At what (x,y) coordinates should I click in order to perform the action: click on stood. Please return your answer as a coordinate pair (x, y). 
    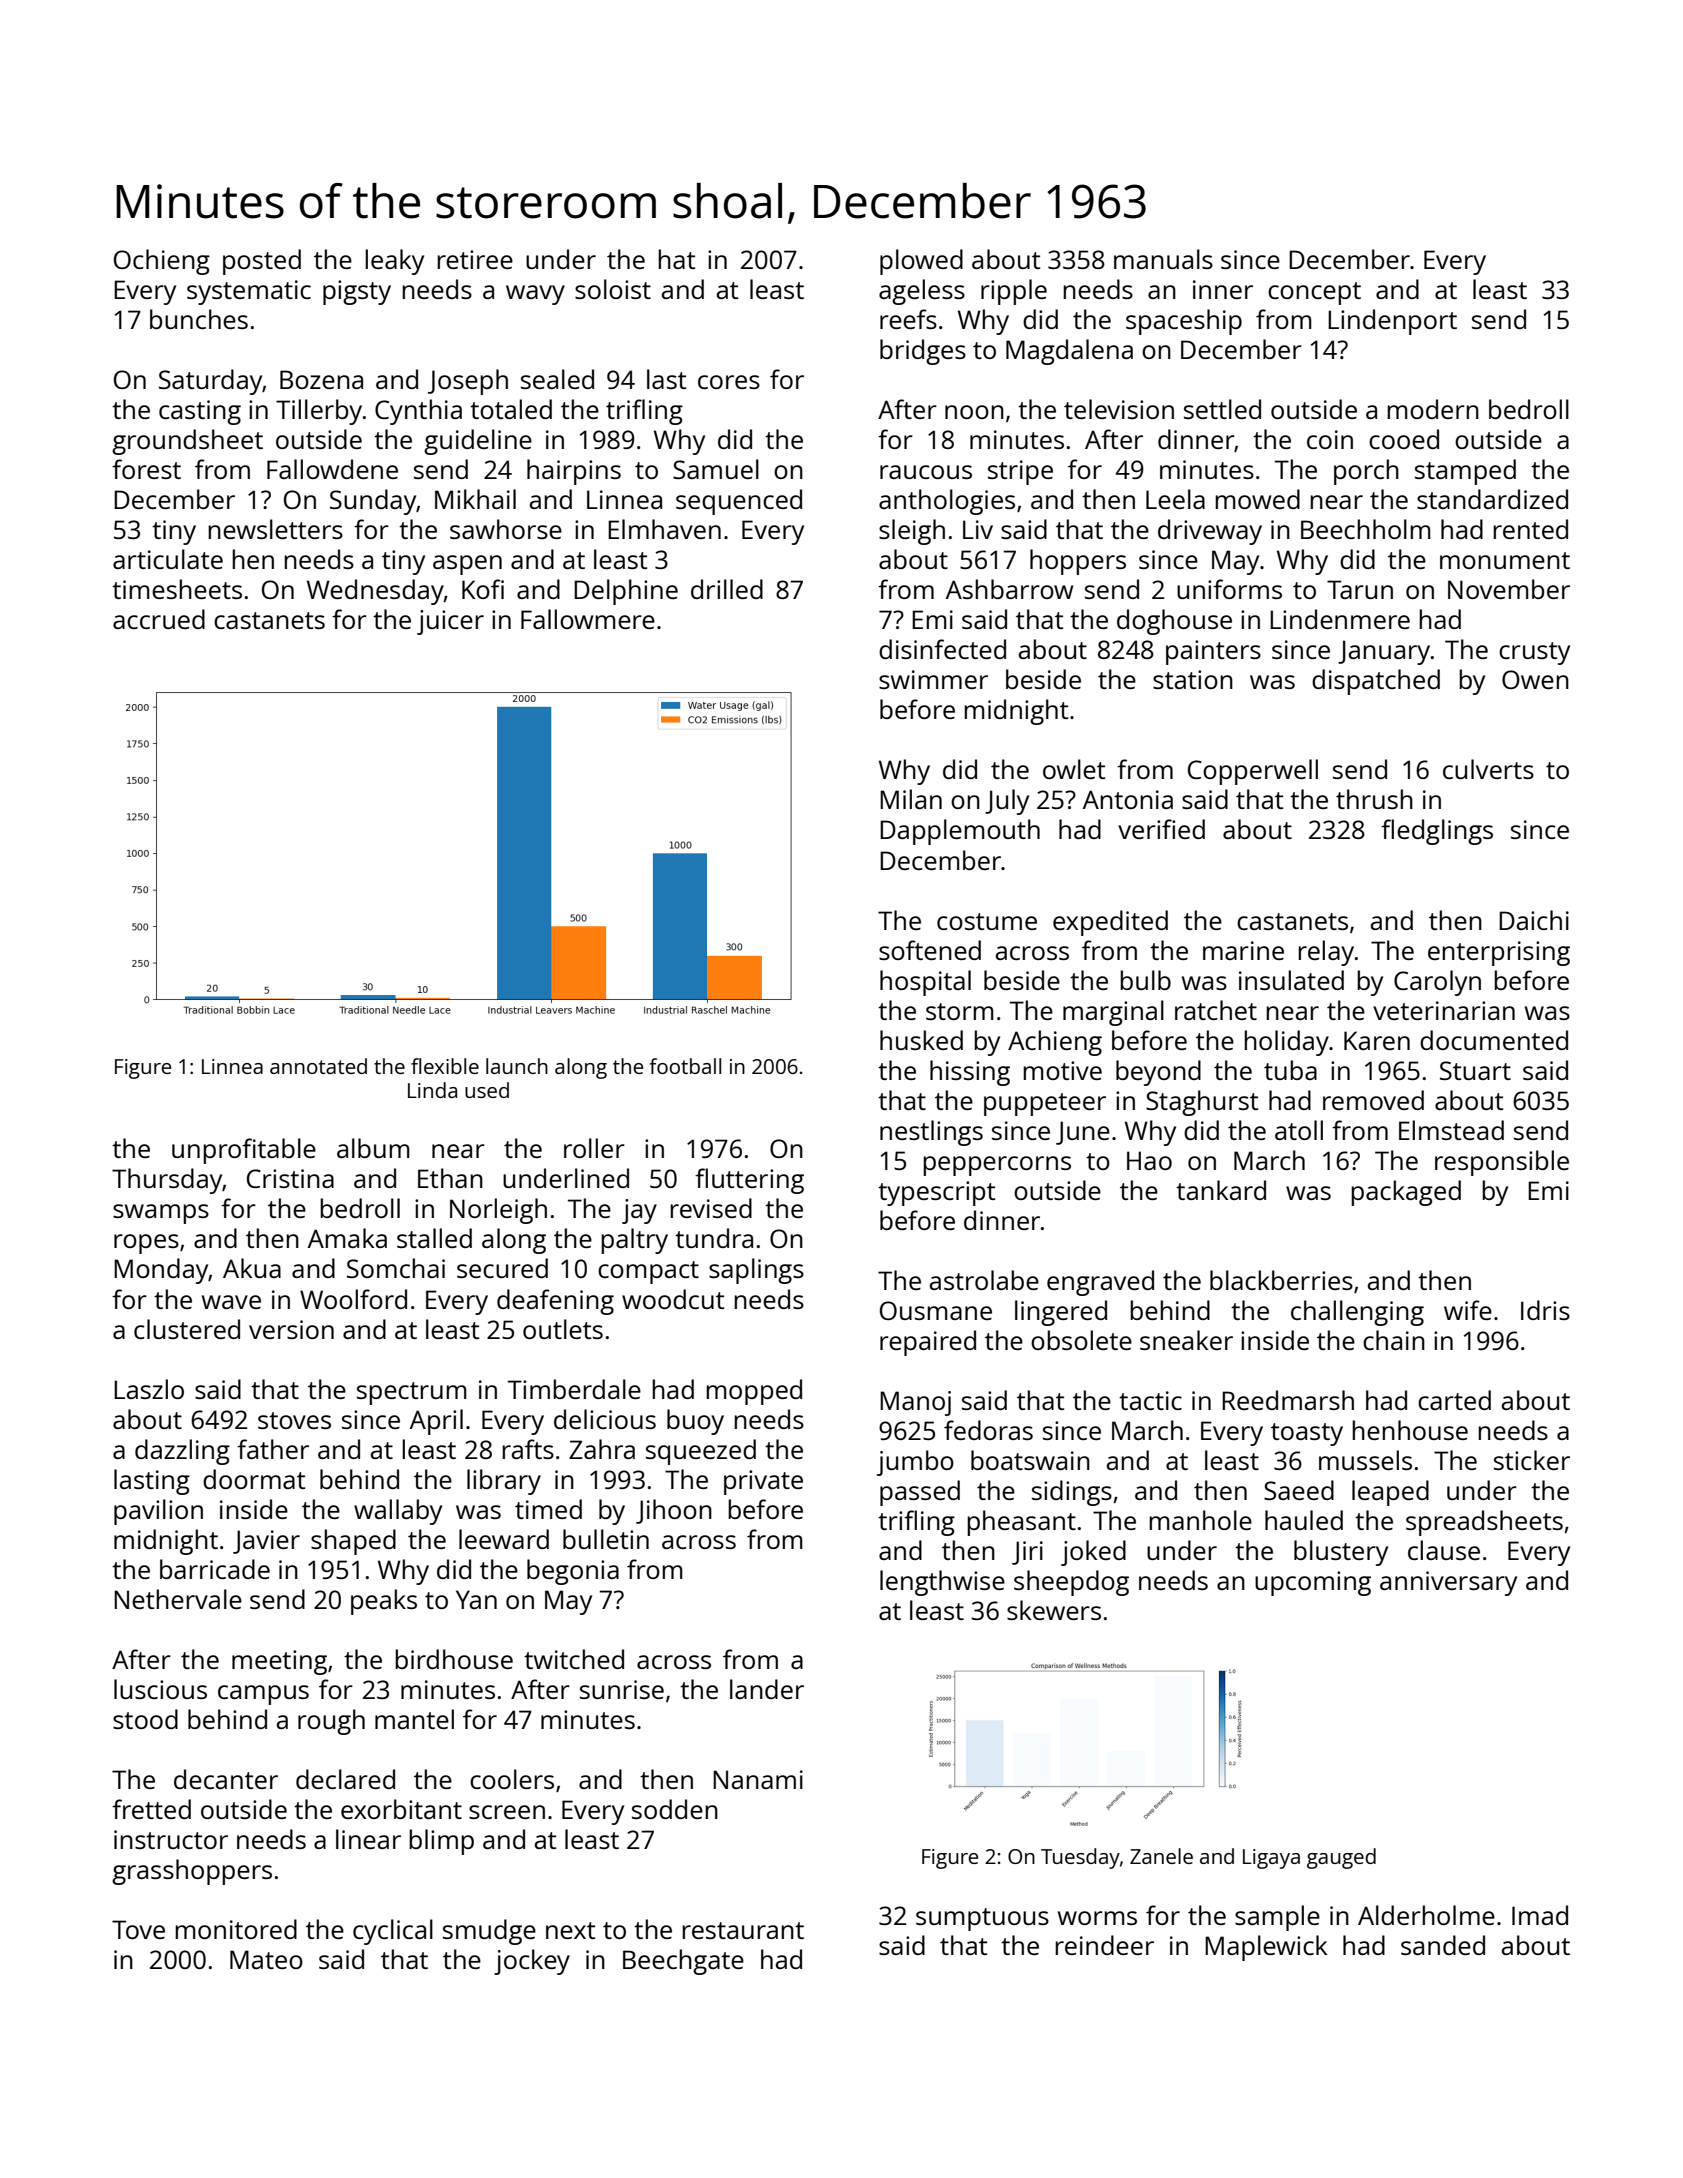
    Looking at the image, I should click on (145, 1719).
